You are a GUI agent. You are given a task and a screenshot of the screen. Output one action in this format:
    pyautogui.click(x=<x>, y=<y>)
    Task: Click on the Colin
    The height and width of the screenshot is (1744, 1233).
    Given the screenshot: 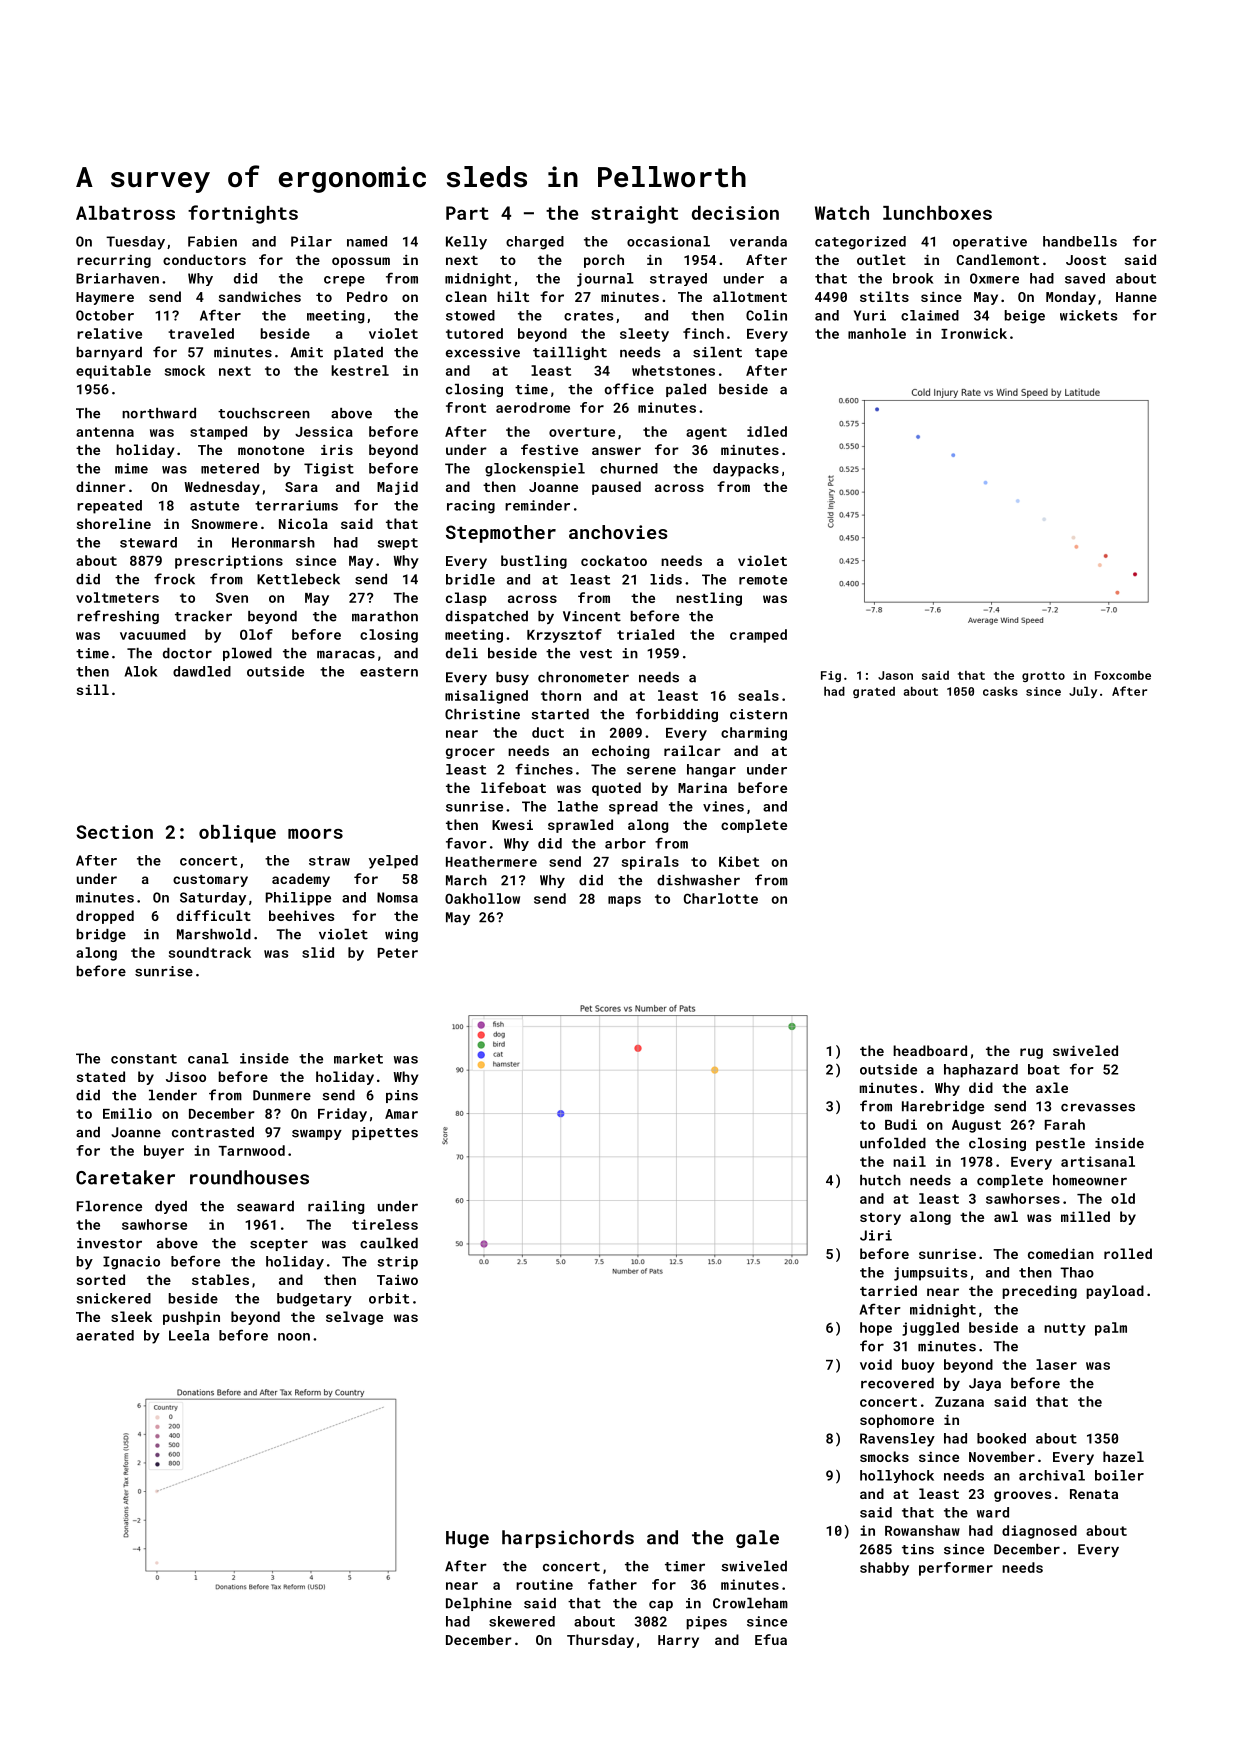 What is the action you would take?
    pyautogui.click(x=766, y=315)
